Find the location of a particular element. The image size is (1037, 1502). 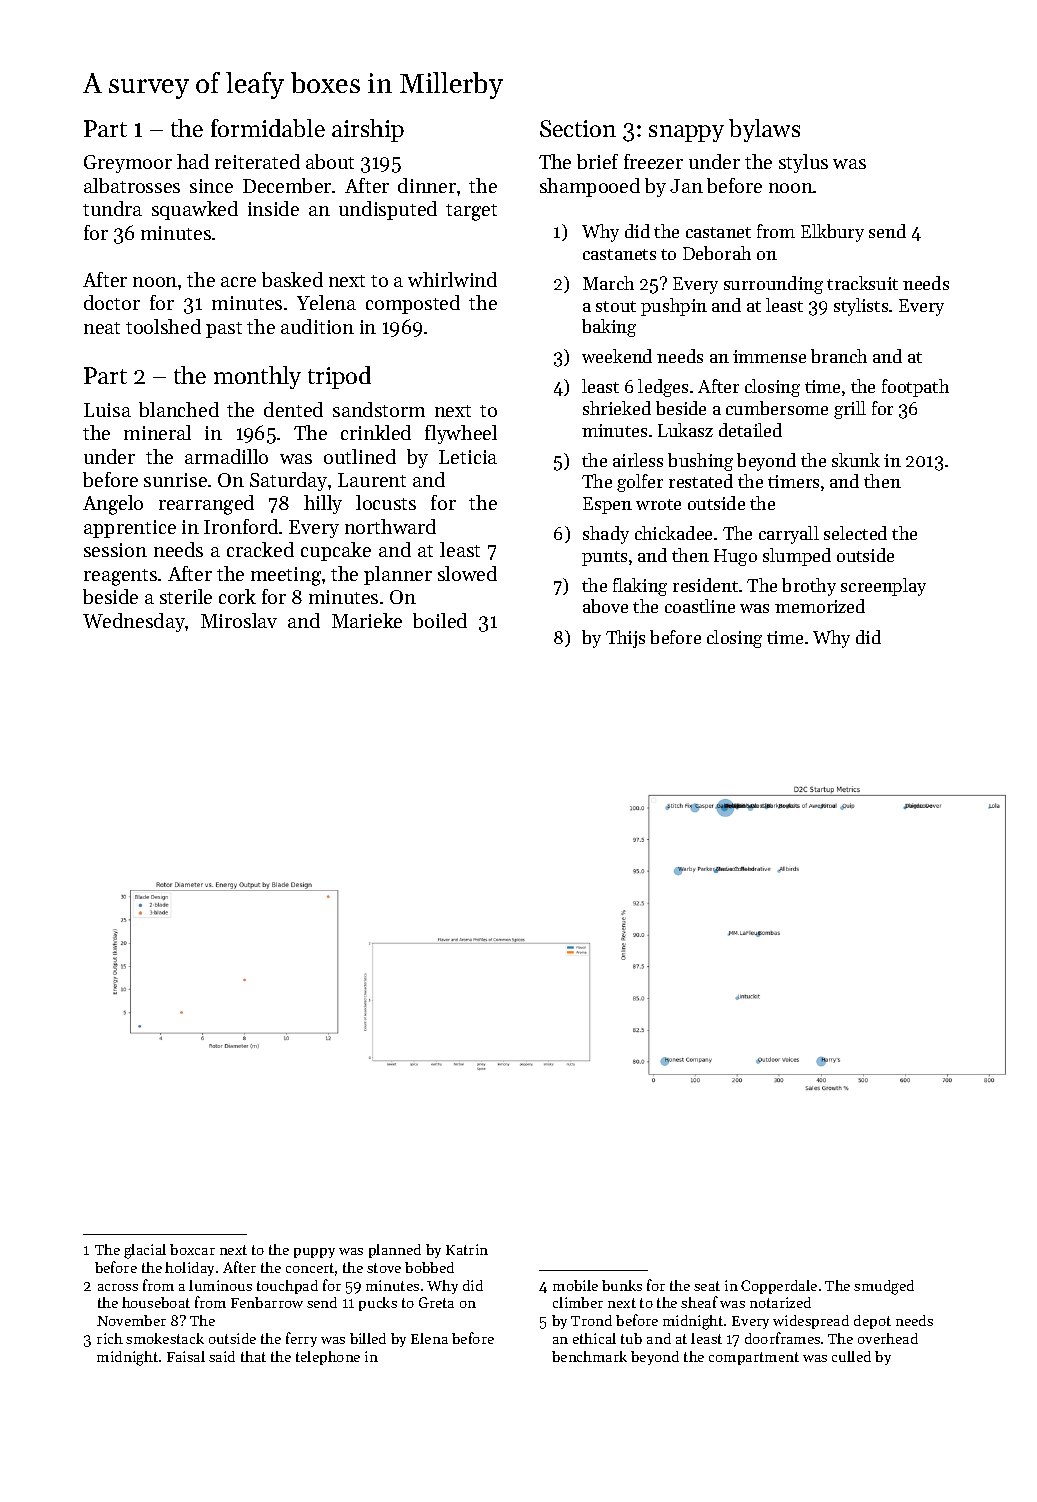

Greta is located at coordinates (436, 1302).
